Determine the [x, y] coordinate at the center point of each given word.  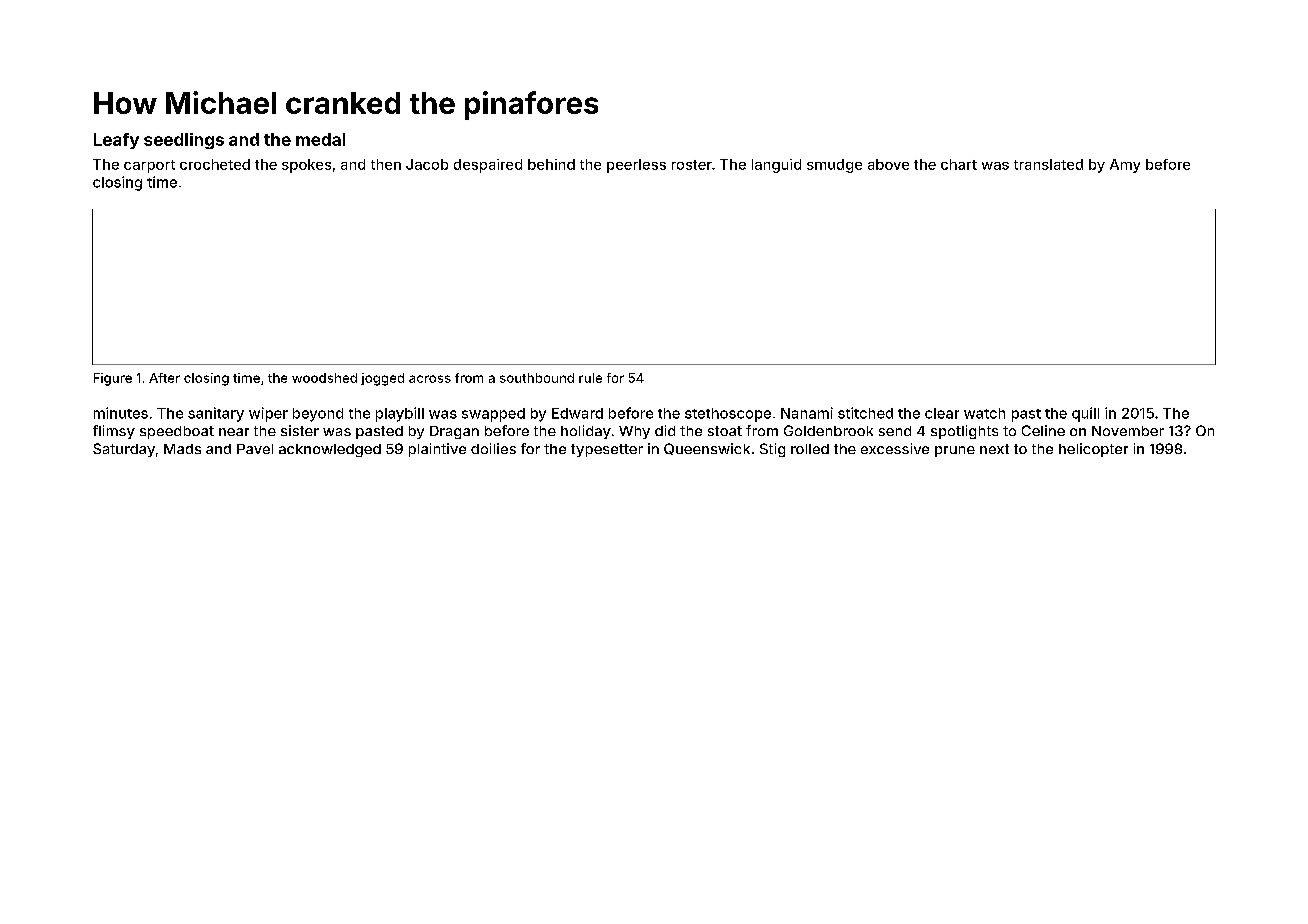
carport [149, 166]
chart [959, 164]
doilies [493, 448]
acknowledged [330, 450]
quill [1085, 414]
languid [776, 166]
